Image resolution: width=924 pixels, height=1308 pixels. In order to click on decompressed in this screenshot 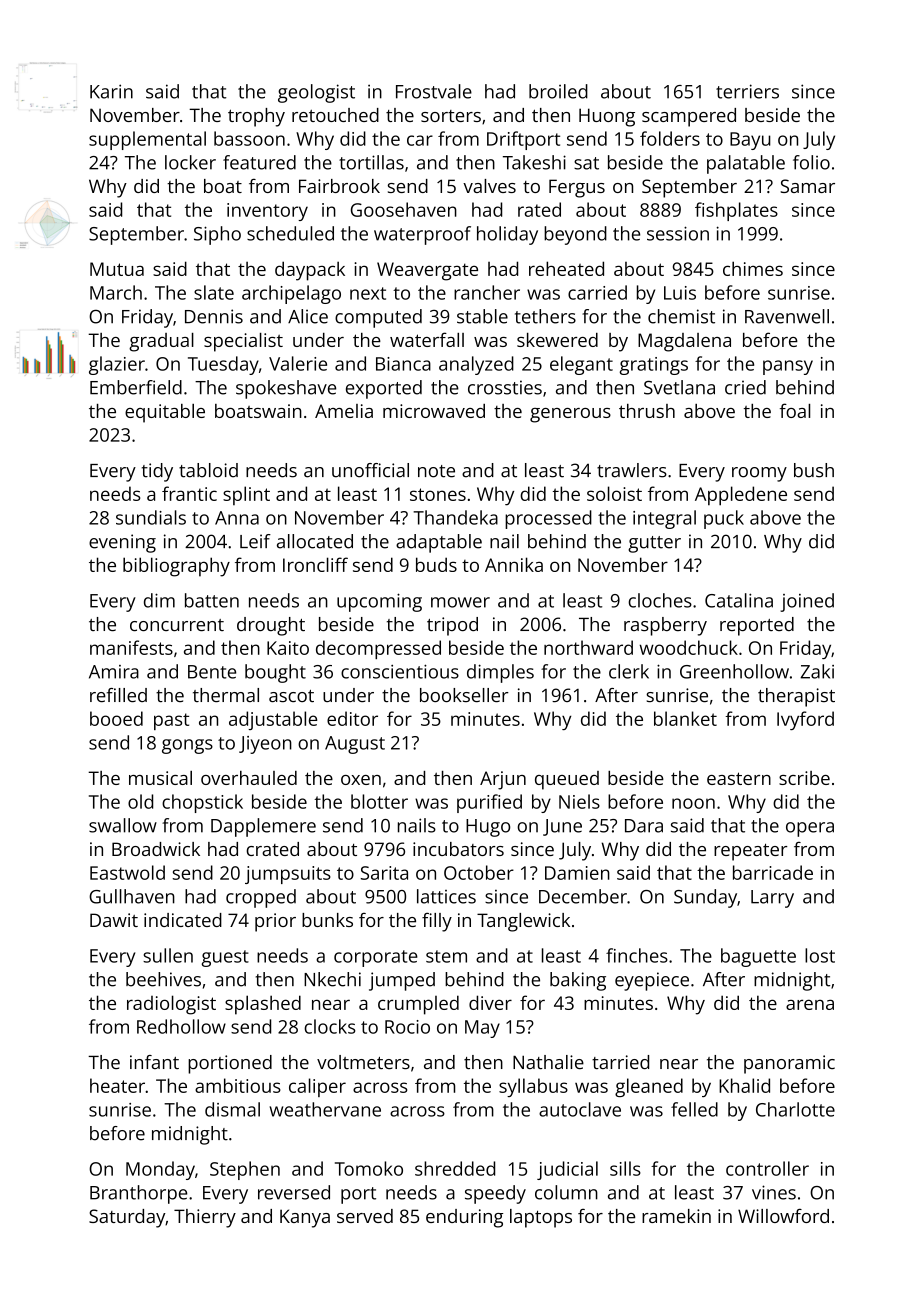, I will do `click(378, 649)`.
